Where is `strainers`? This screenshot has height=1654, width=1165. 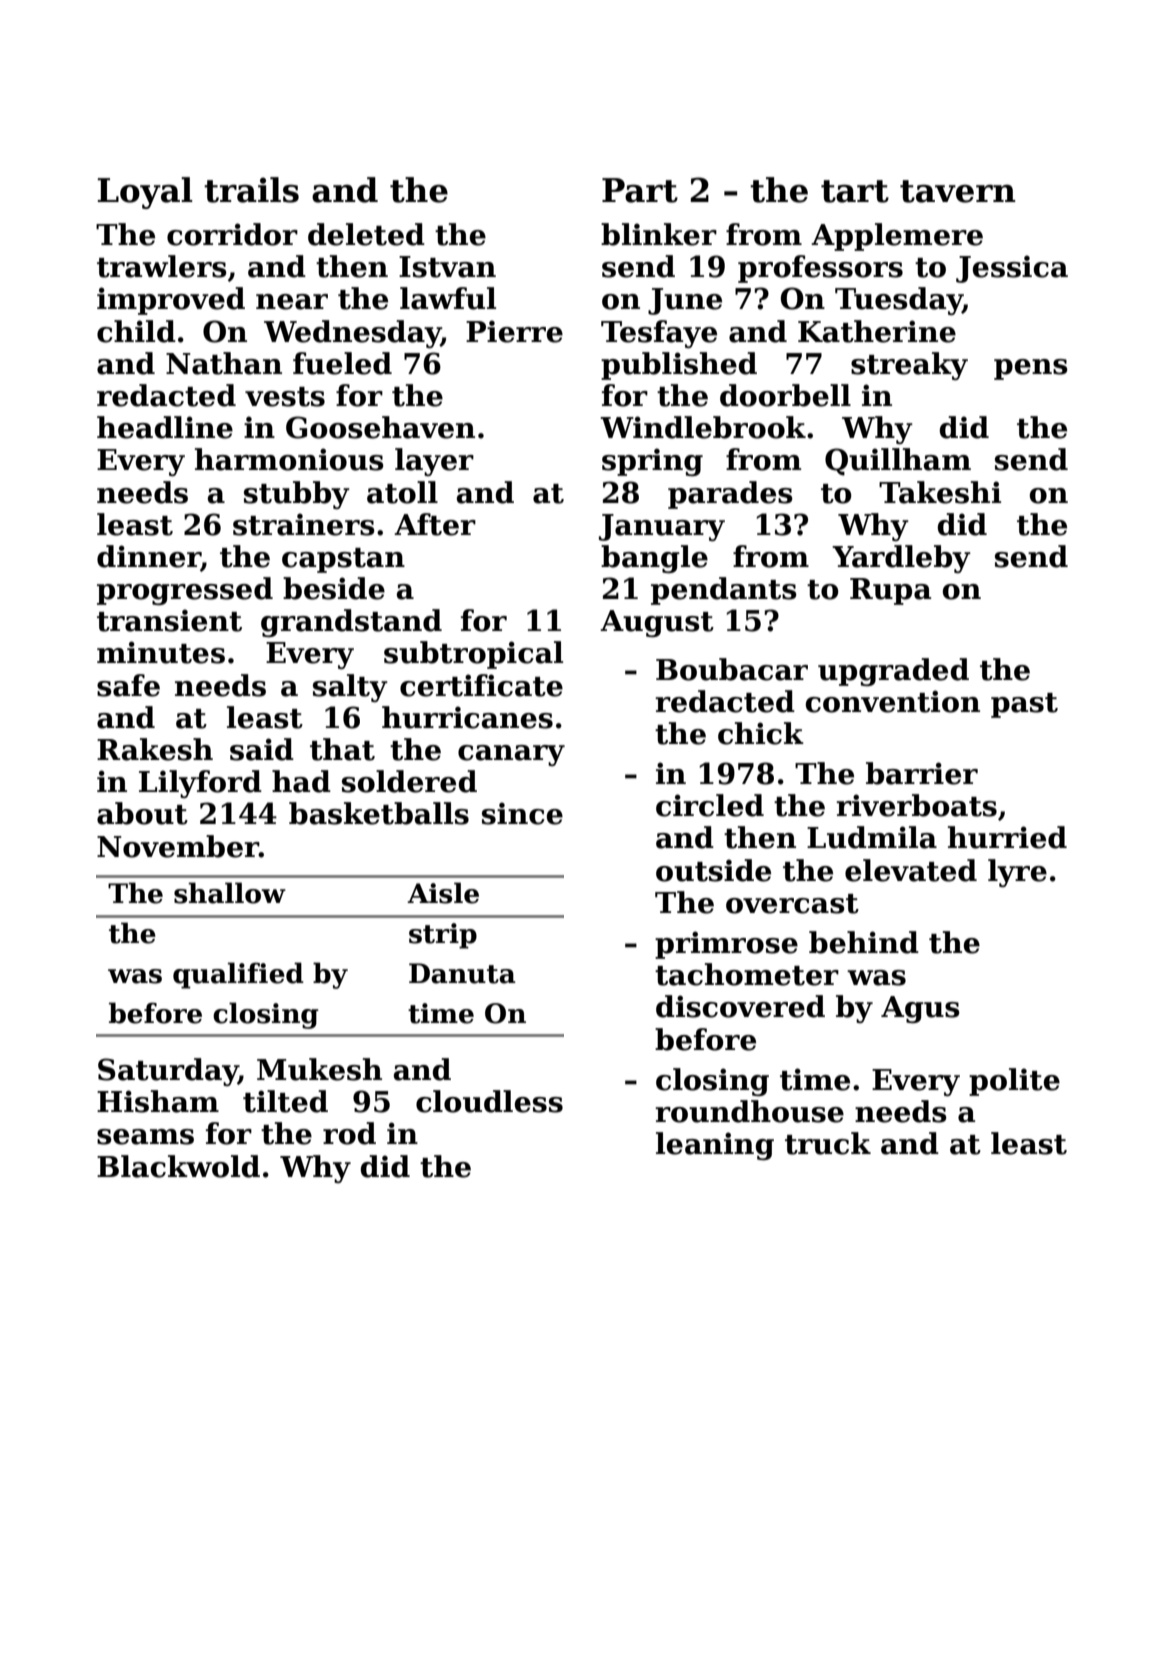 strainers is located at coordinates (304, 524).
